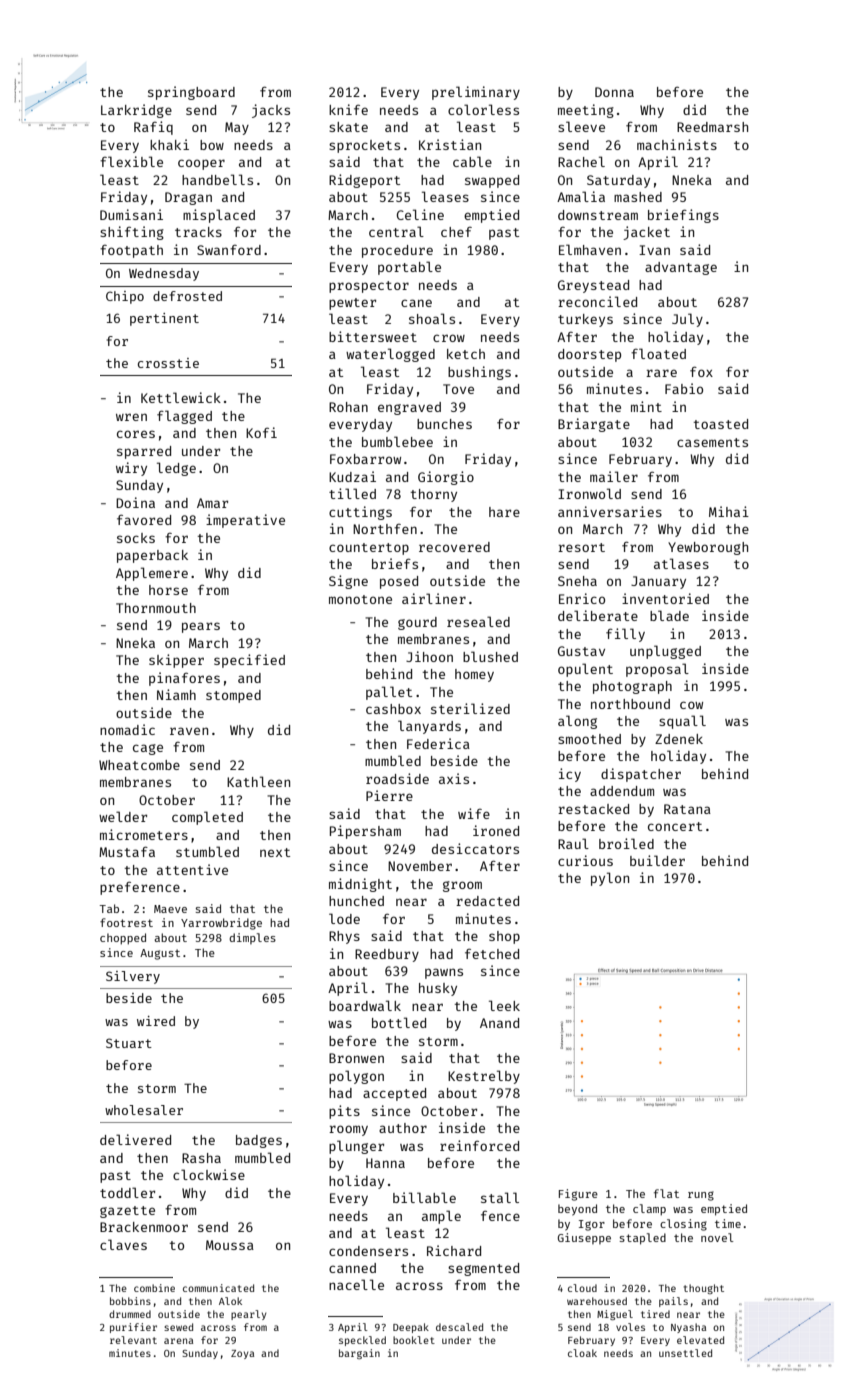 The width and height of the screenshot is (849, 1400). I want to click on Ratana, so click(687, 809).
